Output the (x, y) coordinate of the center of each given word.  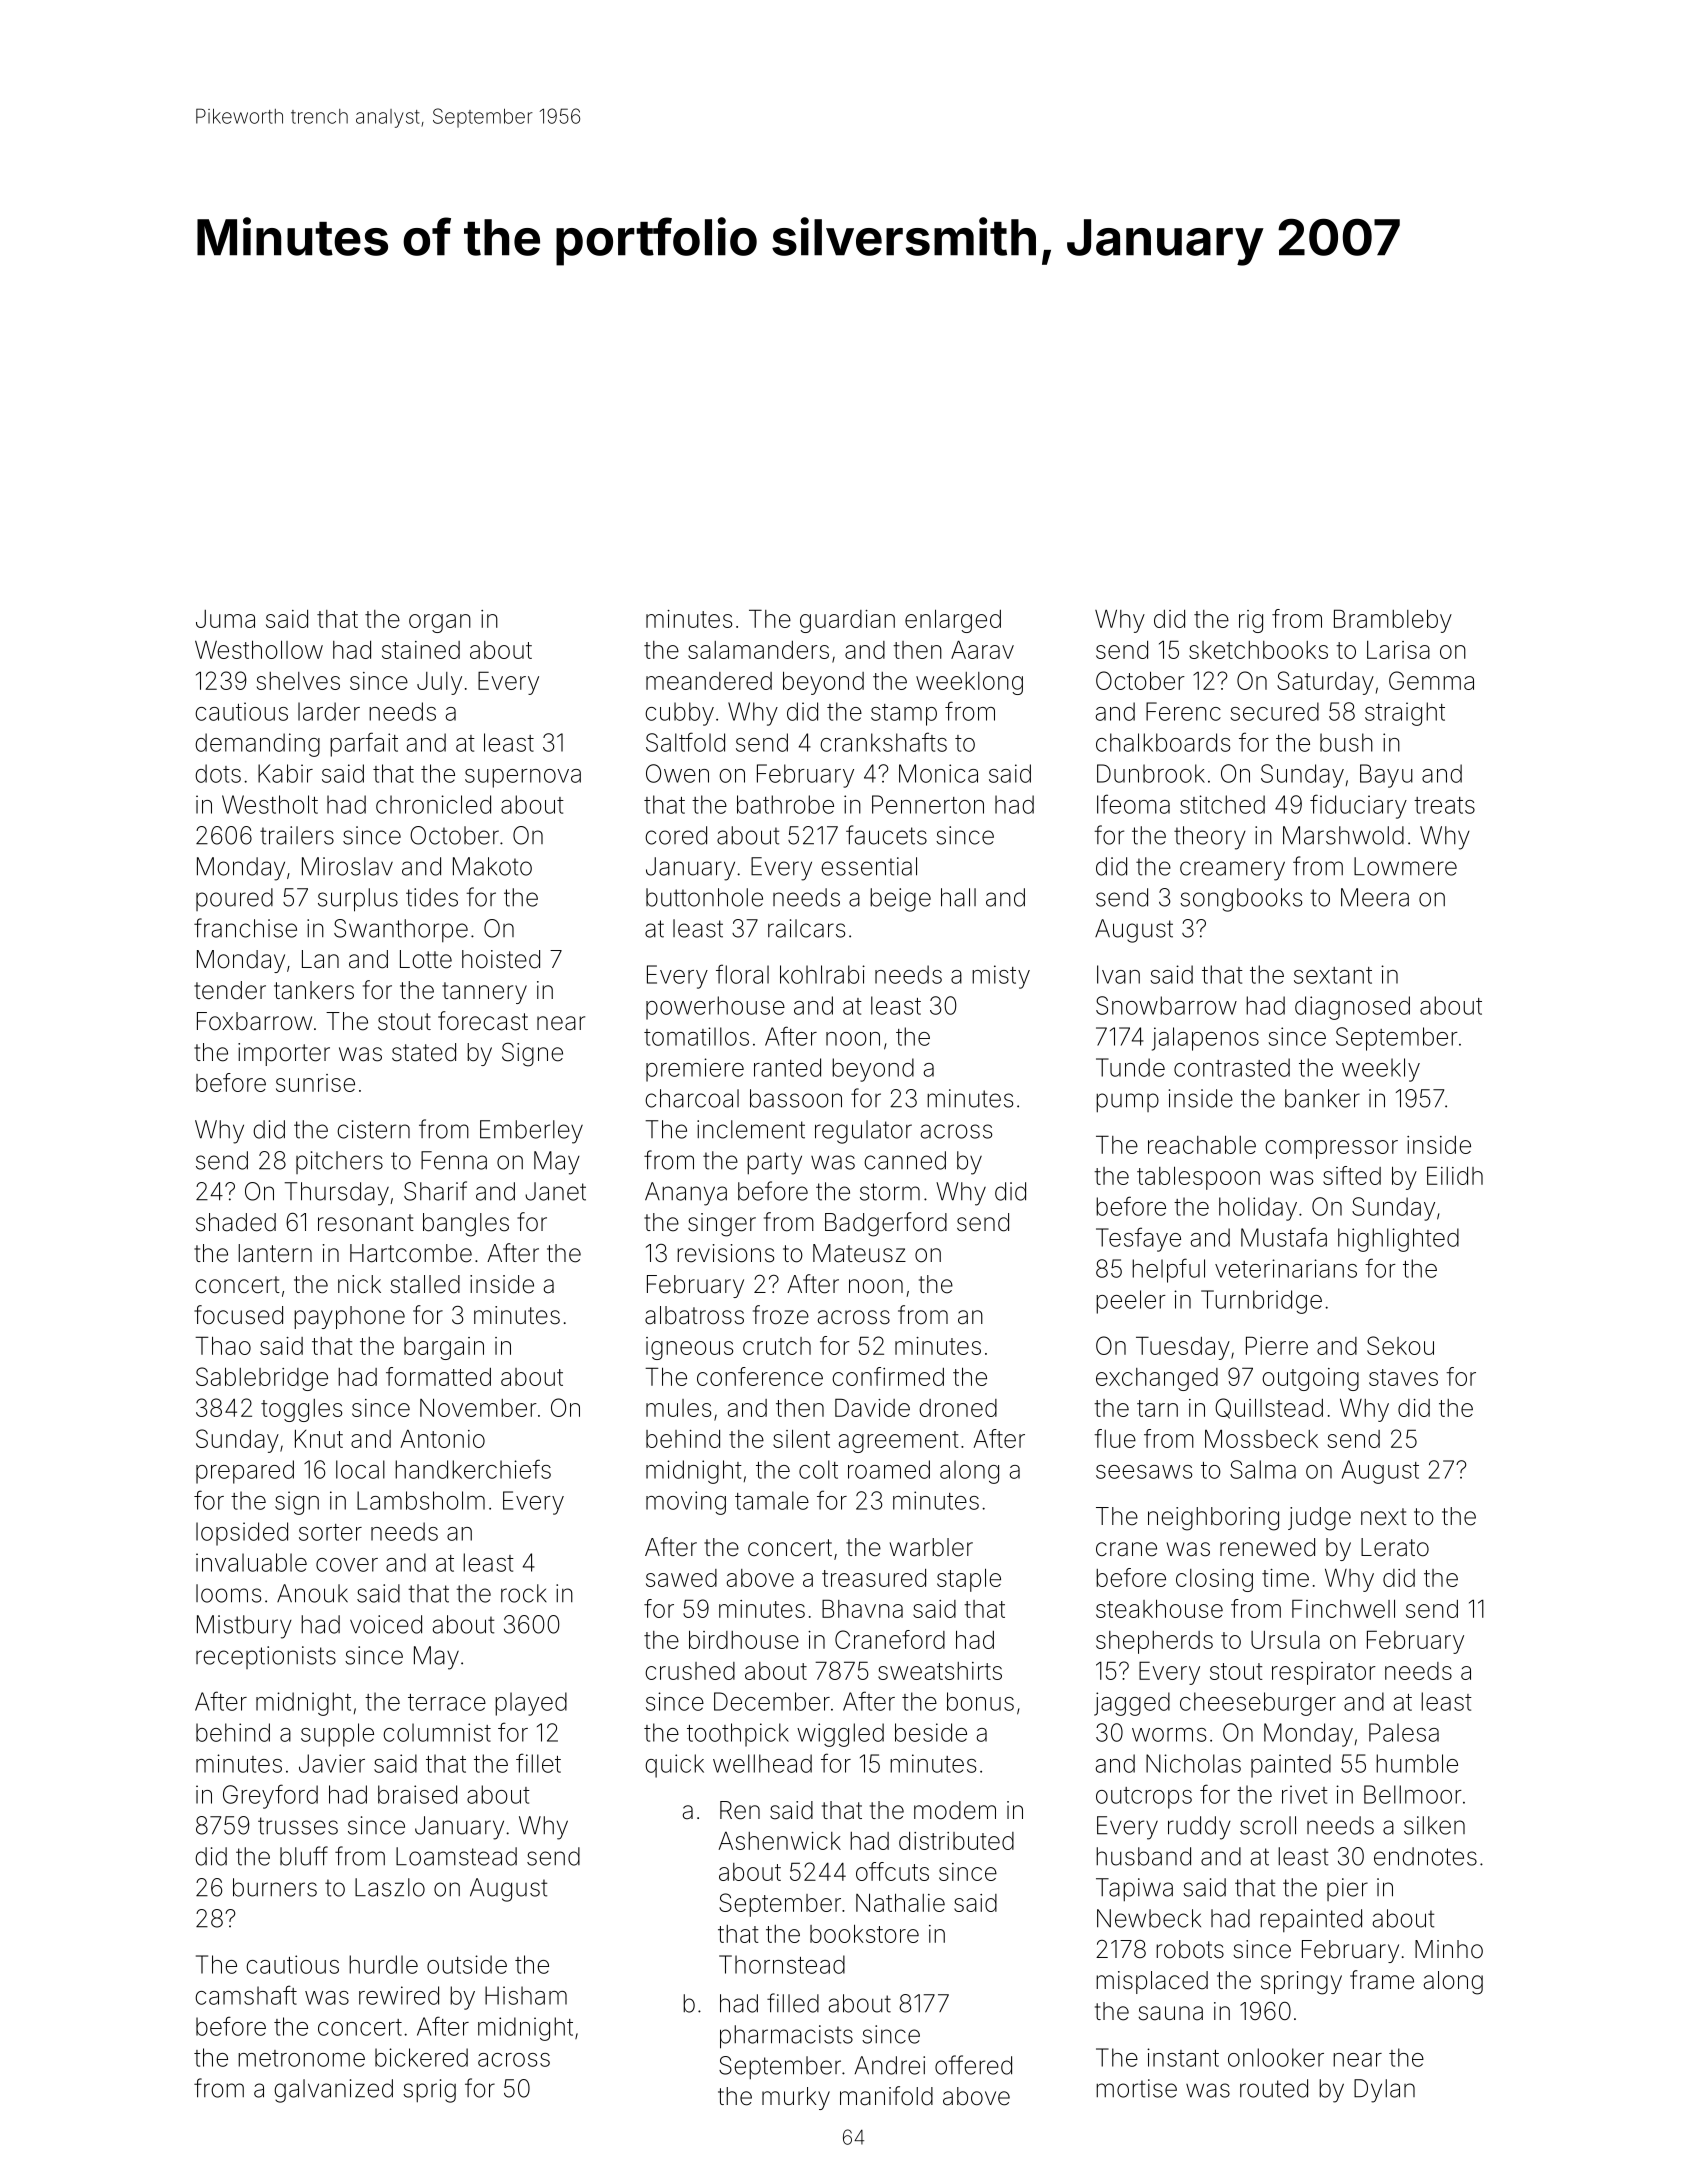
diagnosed (1352, 1008)
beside (931, 1732)
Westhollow (259, 649)
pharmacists (786, 2037)
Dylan (1384, 2091)
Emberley (531, 1132)
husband (1143, 1856)
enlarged (953, 621)
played (531, 1704)
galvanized (333, 2091)
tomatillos (696, 1036)
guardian (847, 621)
